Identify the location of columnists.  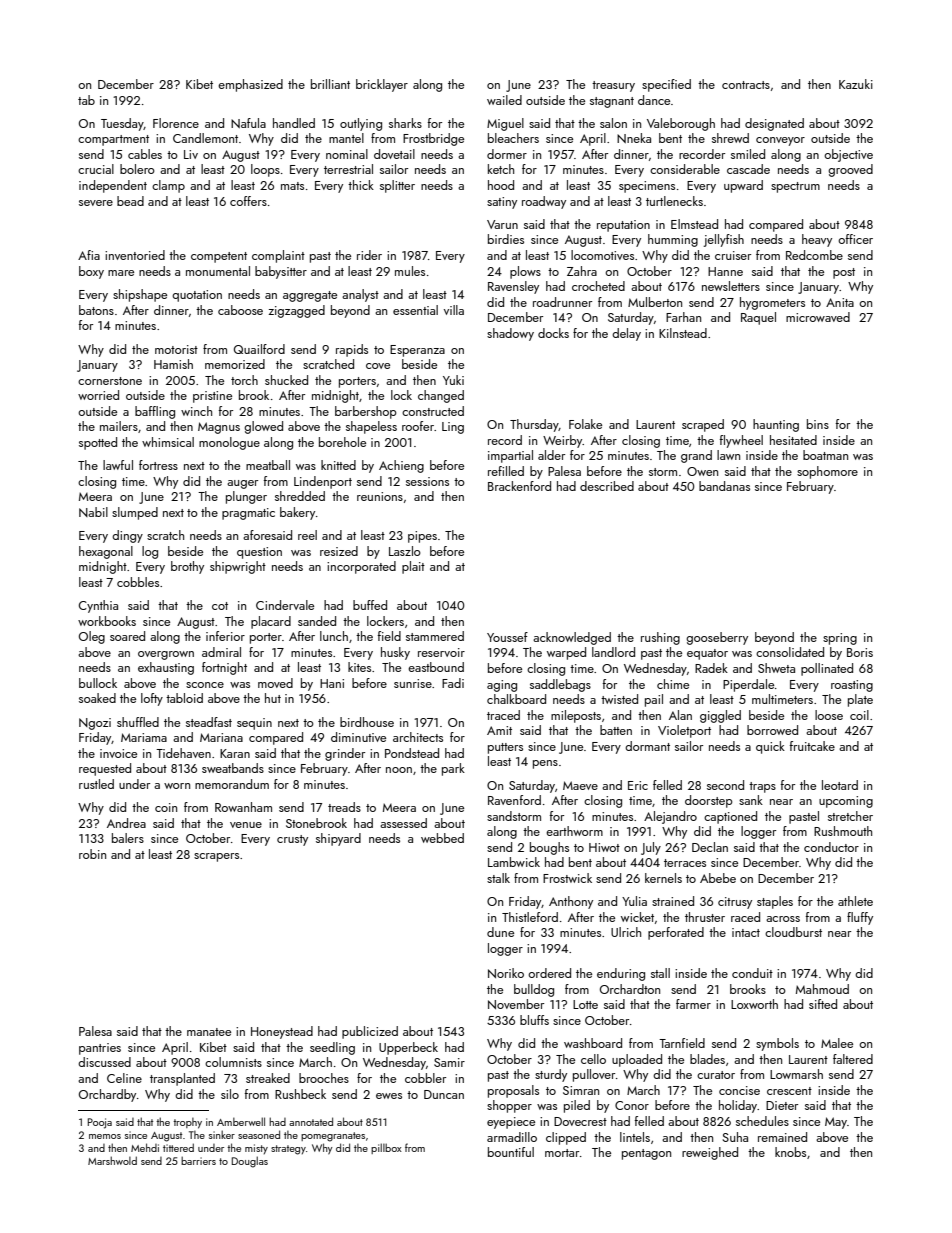
(233, 1062).
